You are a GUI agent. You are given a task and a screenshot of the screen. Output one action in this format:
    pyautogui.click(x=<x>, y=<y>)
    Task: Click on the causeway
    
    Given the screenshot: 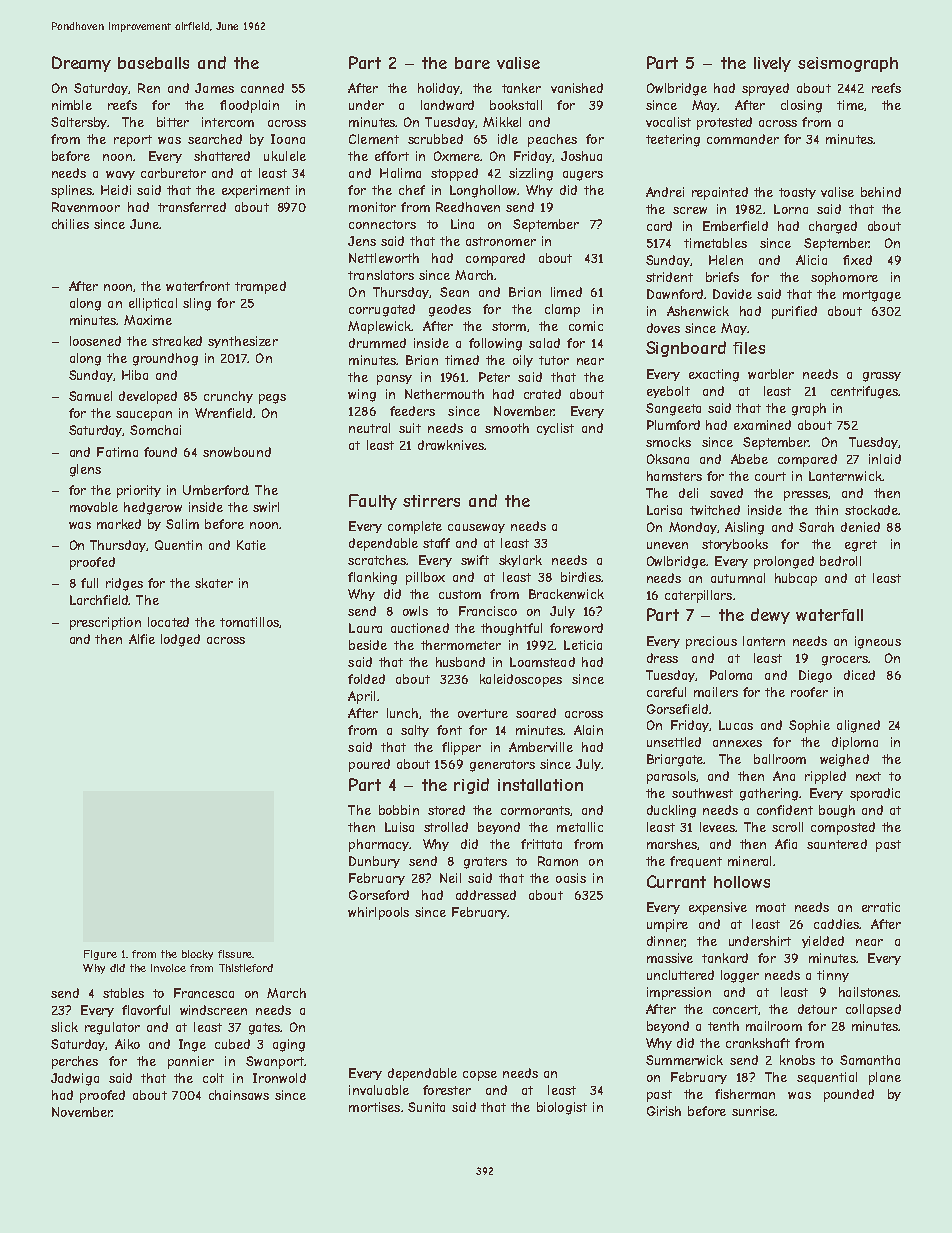 What is the action you would take?
    pyautogui.click(x=476, y=528)
